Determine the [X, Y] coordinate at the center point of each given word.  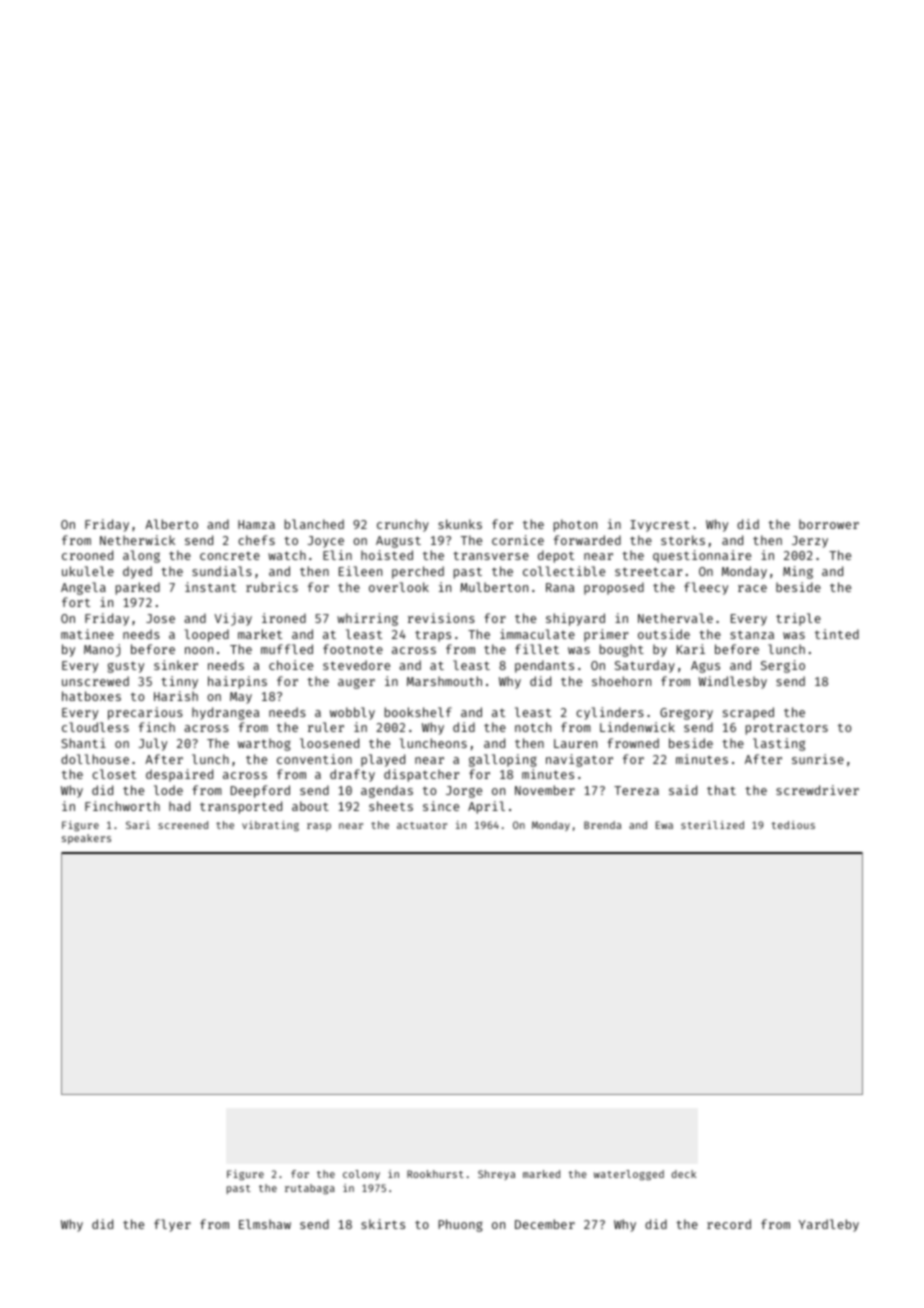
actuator [422, 825]
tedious [793, 825]
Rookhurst [435, 1174]
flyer [172, 1225]
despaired [179, 775]
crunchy [403, 525]
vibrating [270, 826]
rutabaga [310, 1189]
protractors [787, 729]
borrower [829, 524]
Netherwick [137, 540]
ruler [326, 727]
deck [684, 1174]
